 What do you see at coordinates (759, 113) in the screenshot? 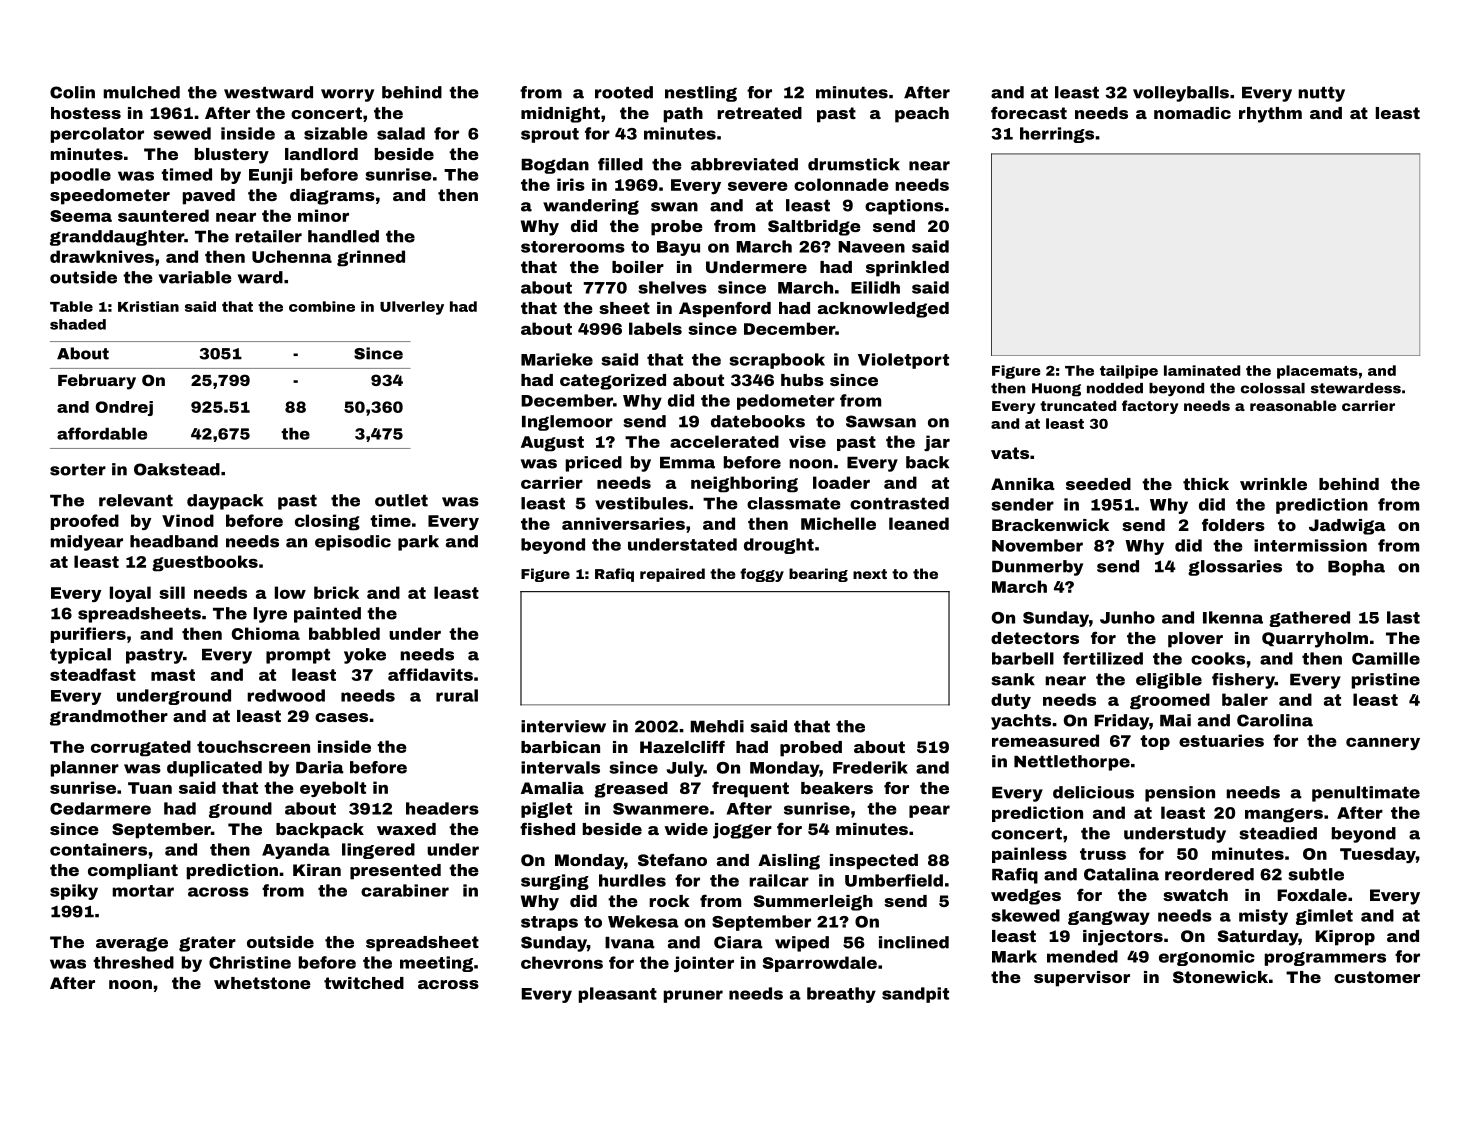
I see `retreated` at bounding box center [759, 113].
